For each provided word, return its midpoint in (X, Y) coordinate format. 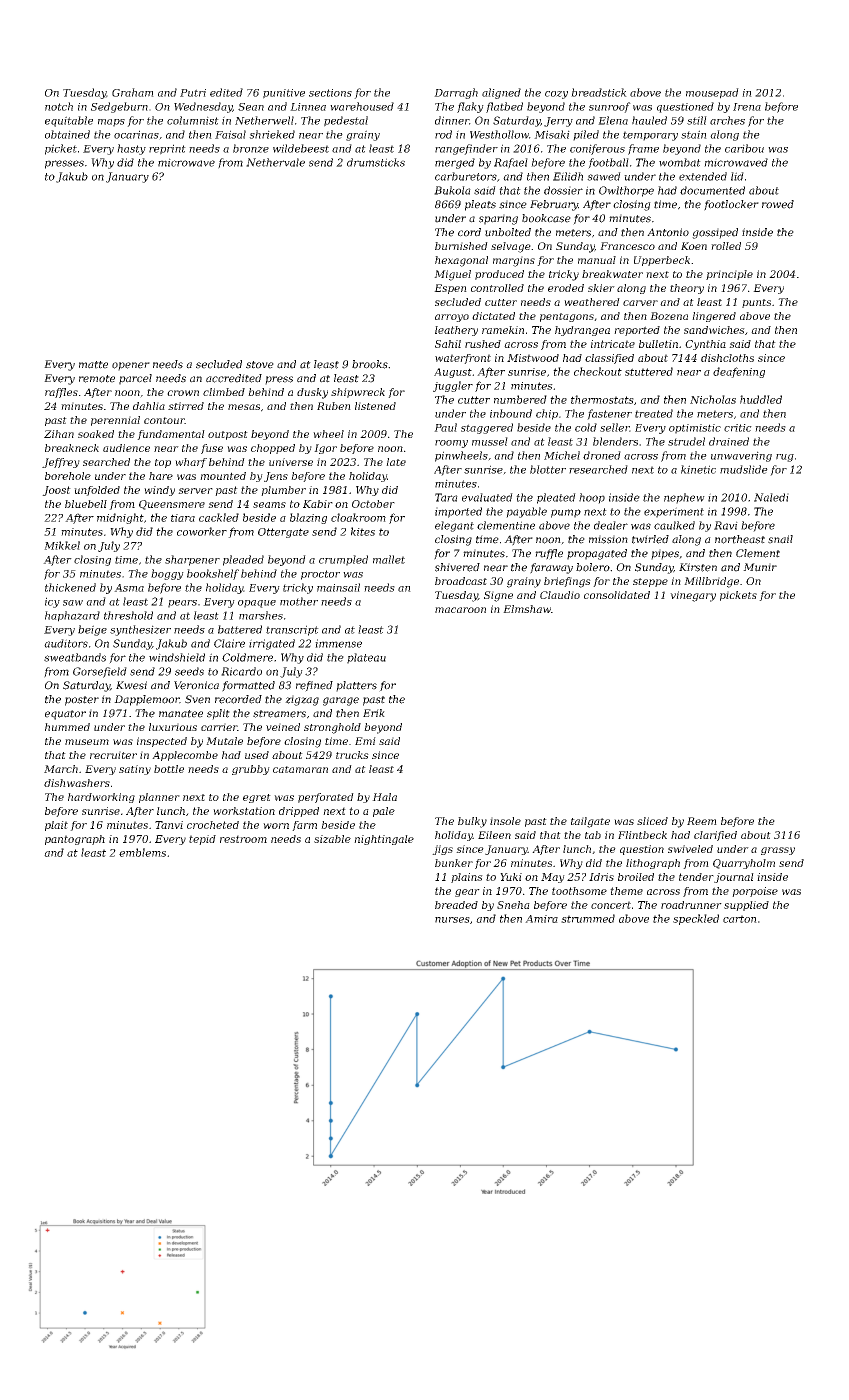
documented (712, 190)
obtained (67, 134)
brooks (370, 364)
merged (455, 163)
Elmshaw (527, 609)
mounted (223, 476)
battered (240, 629)
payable (526, 512)
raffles (61, 393)
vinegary (693, 596)
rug (785, 458)
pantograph (75, 840)
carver (640, 303)
